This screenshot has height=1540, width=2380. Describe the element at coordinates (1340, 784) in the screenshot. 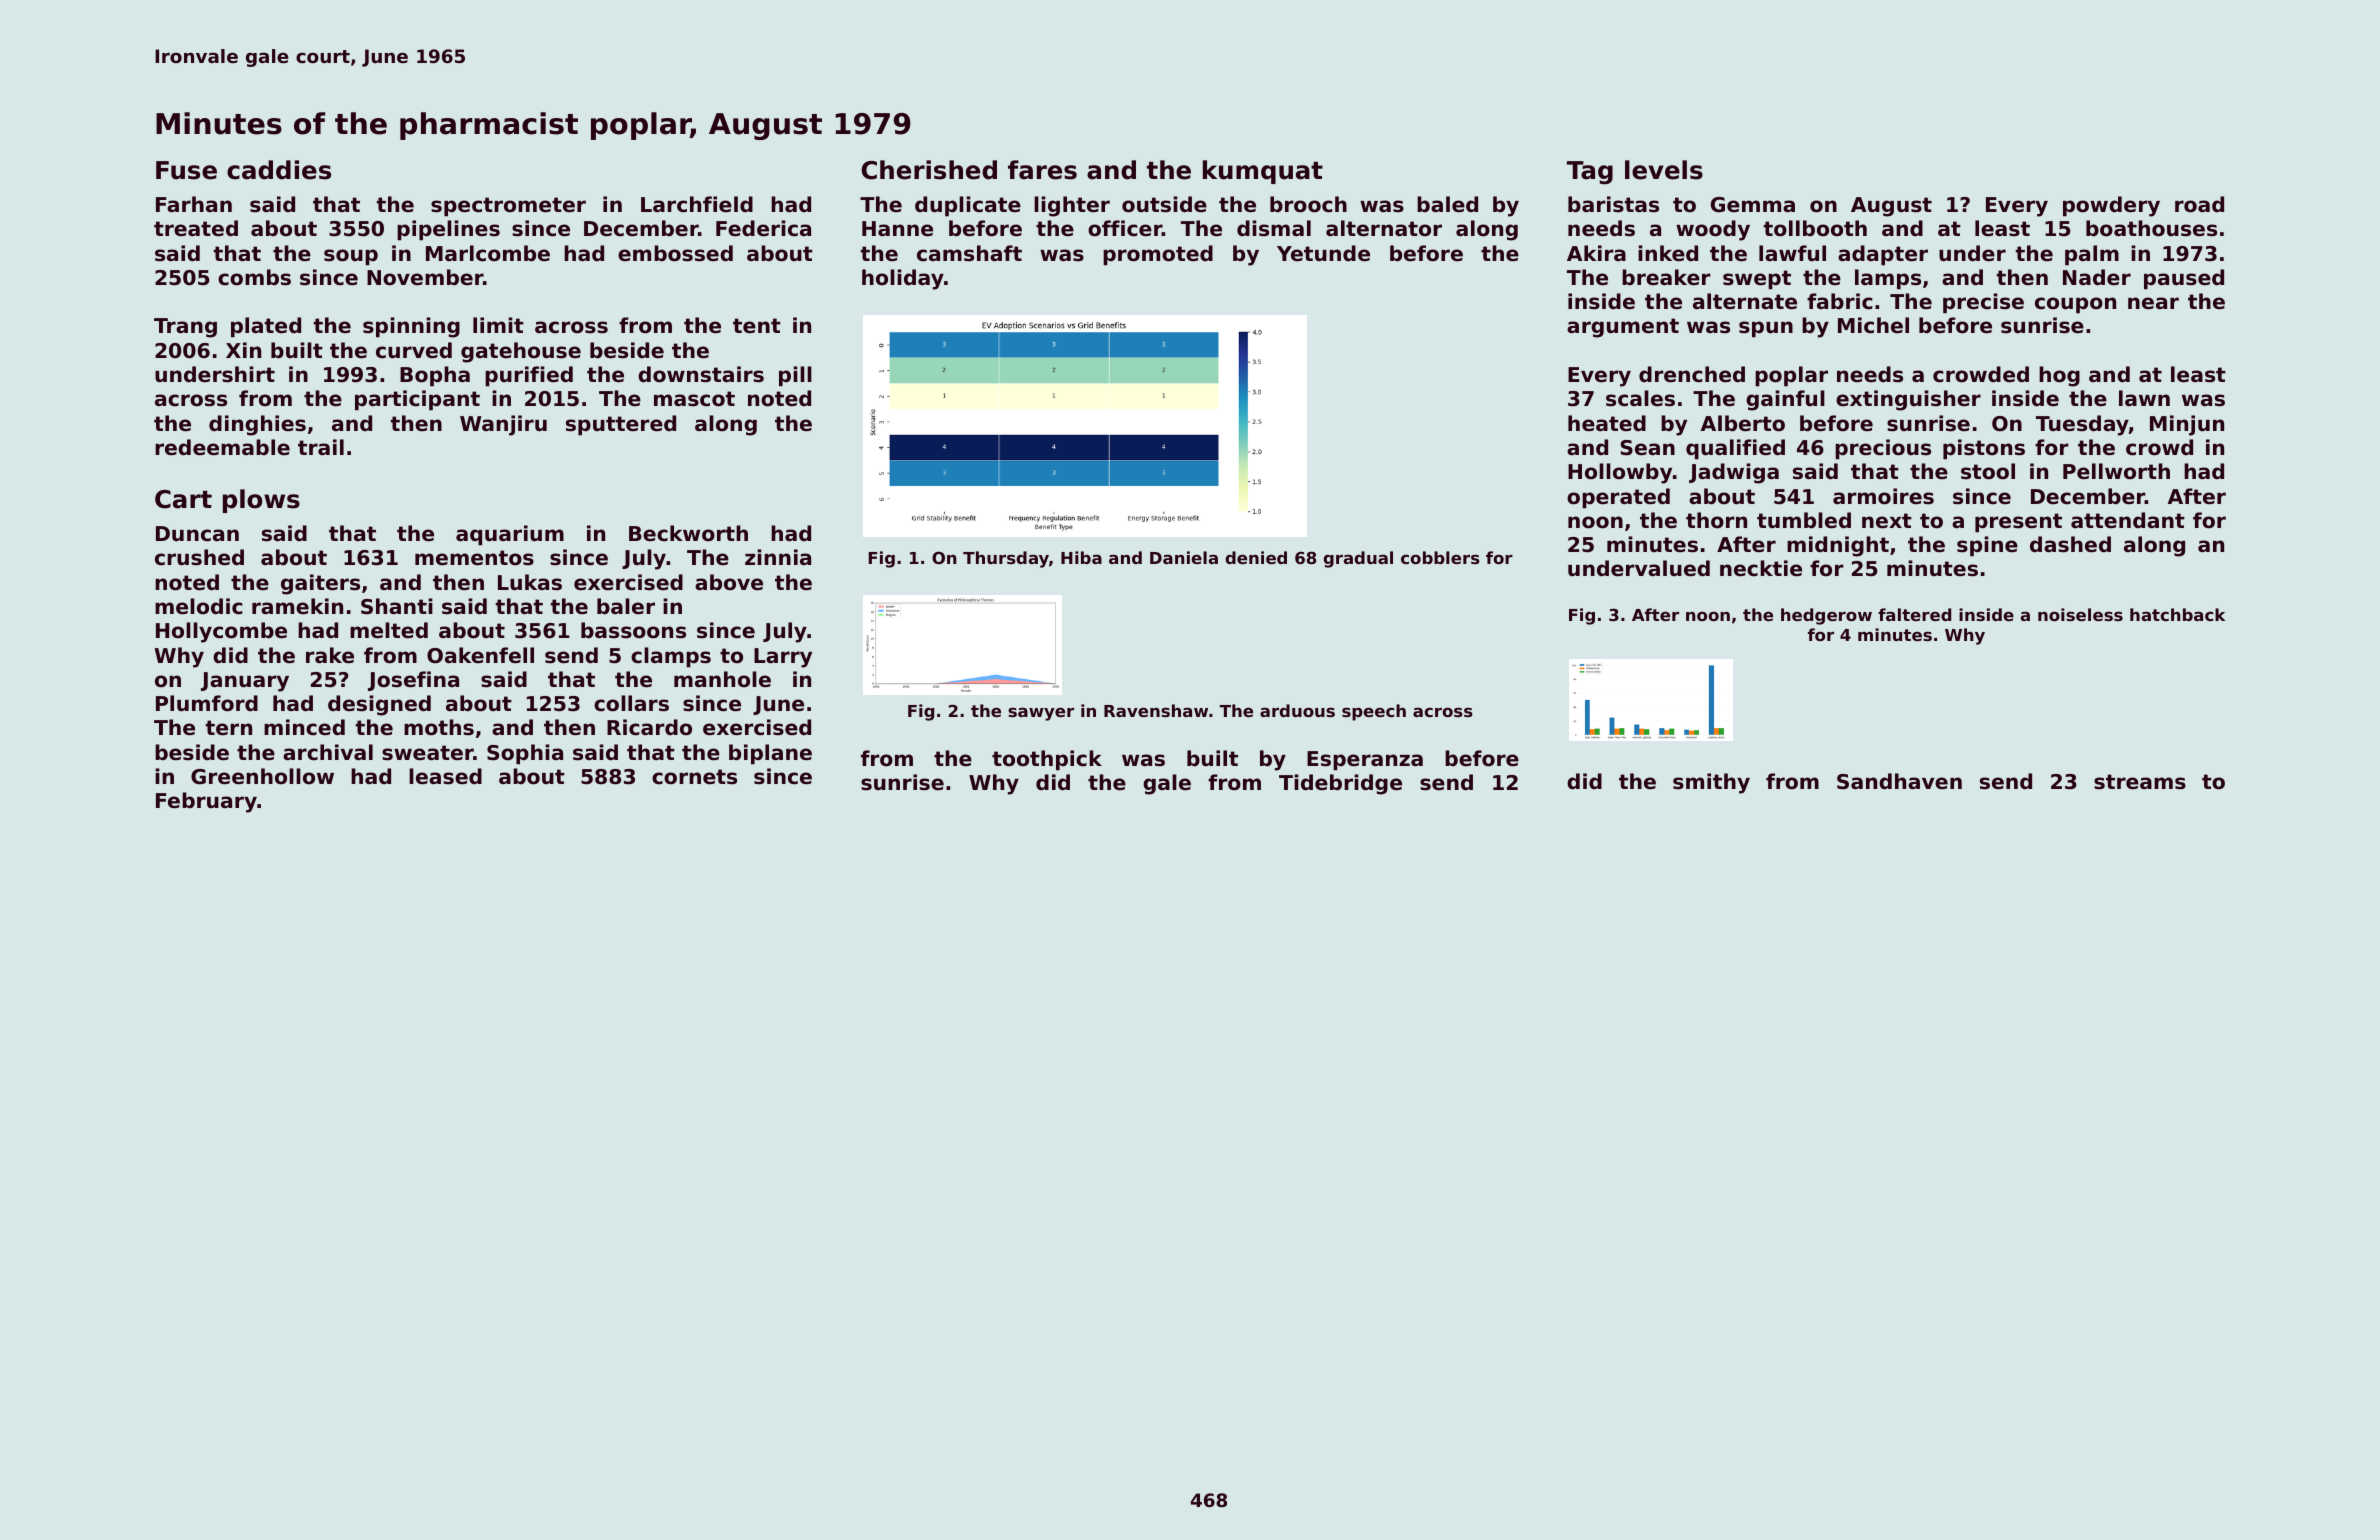

I see `Tidebridge` at that location.
